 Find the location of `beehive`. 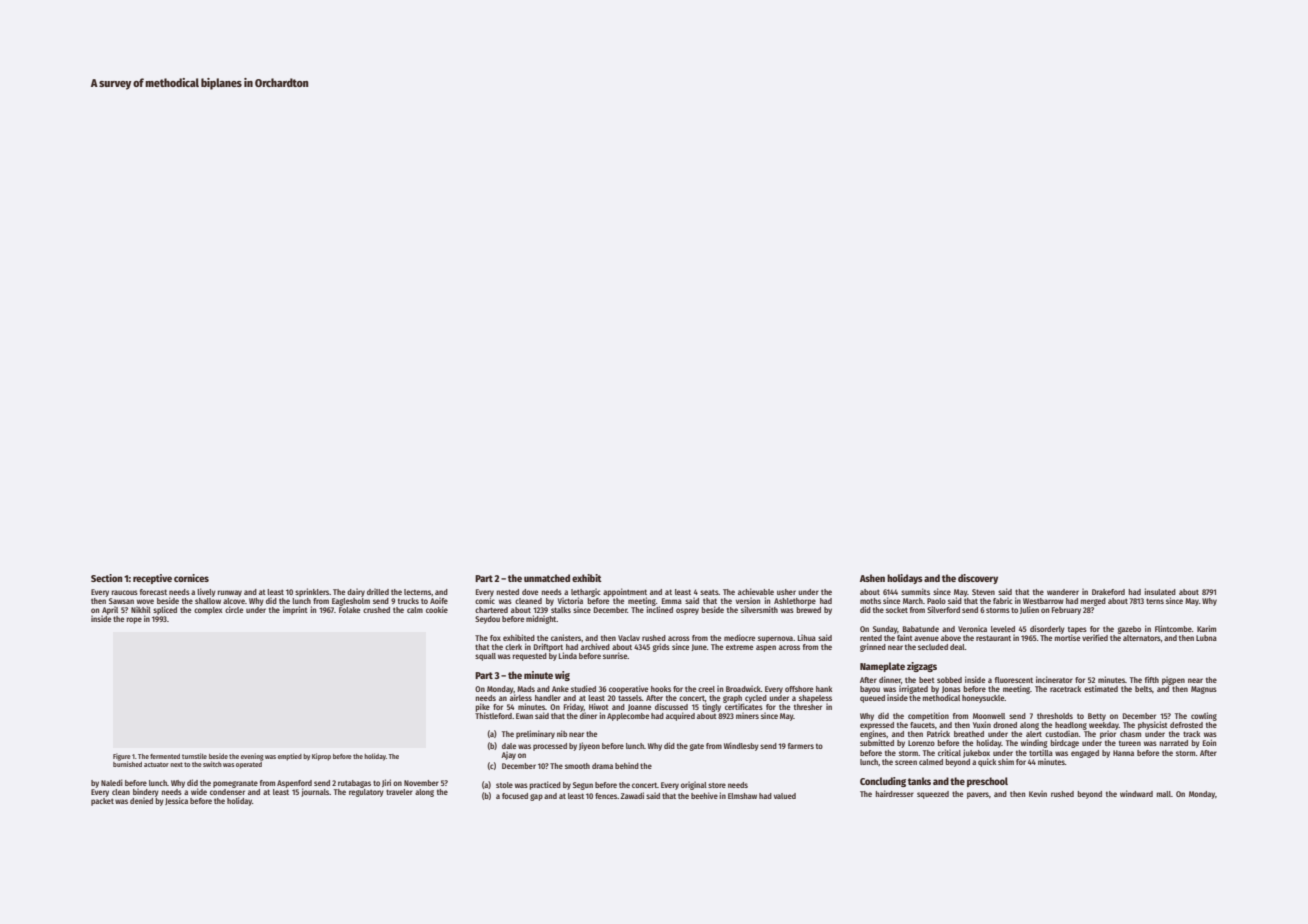

beehive is located at coordinates (704, 795).
